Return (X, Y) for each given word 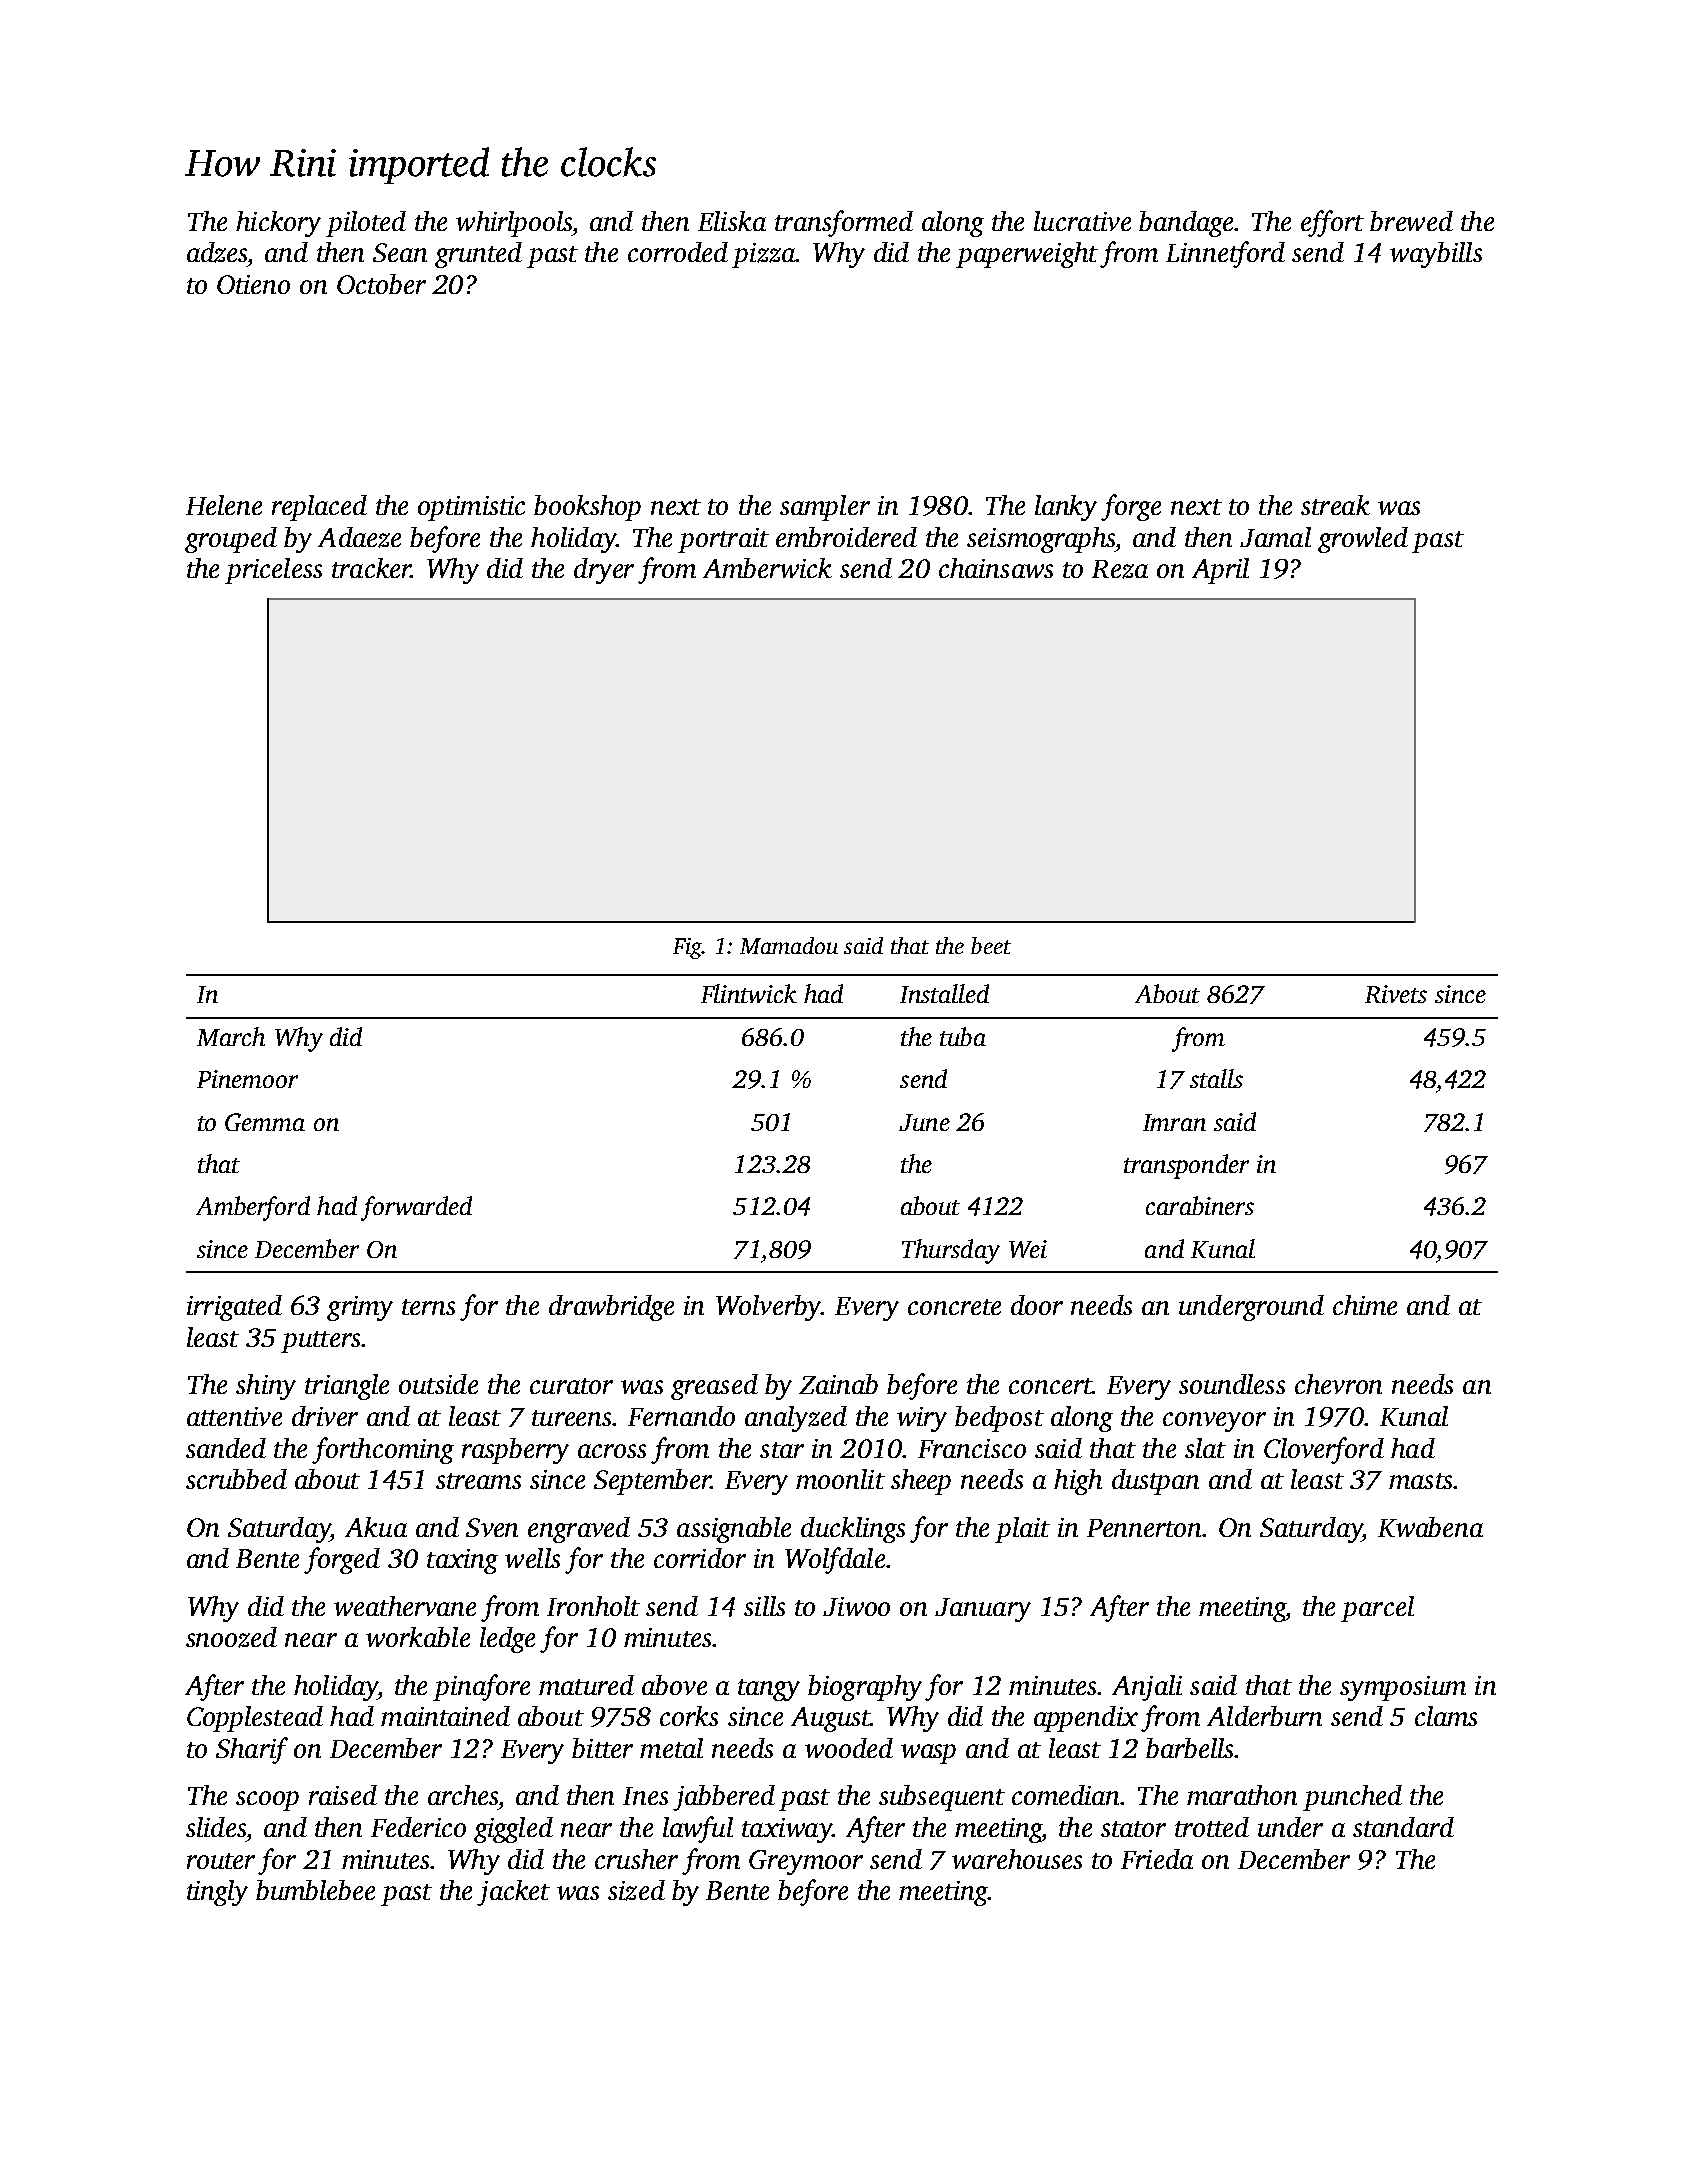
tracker (371, 568)
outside (438, 1384)
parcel (1377, 1609)
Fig (687, 948)
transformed (844, 223)
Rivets (1396, 994)
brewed (1411, 221)
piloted (366, 224)
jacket (513, 1893)
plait (1022, 1530)
